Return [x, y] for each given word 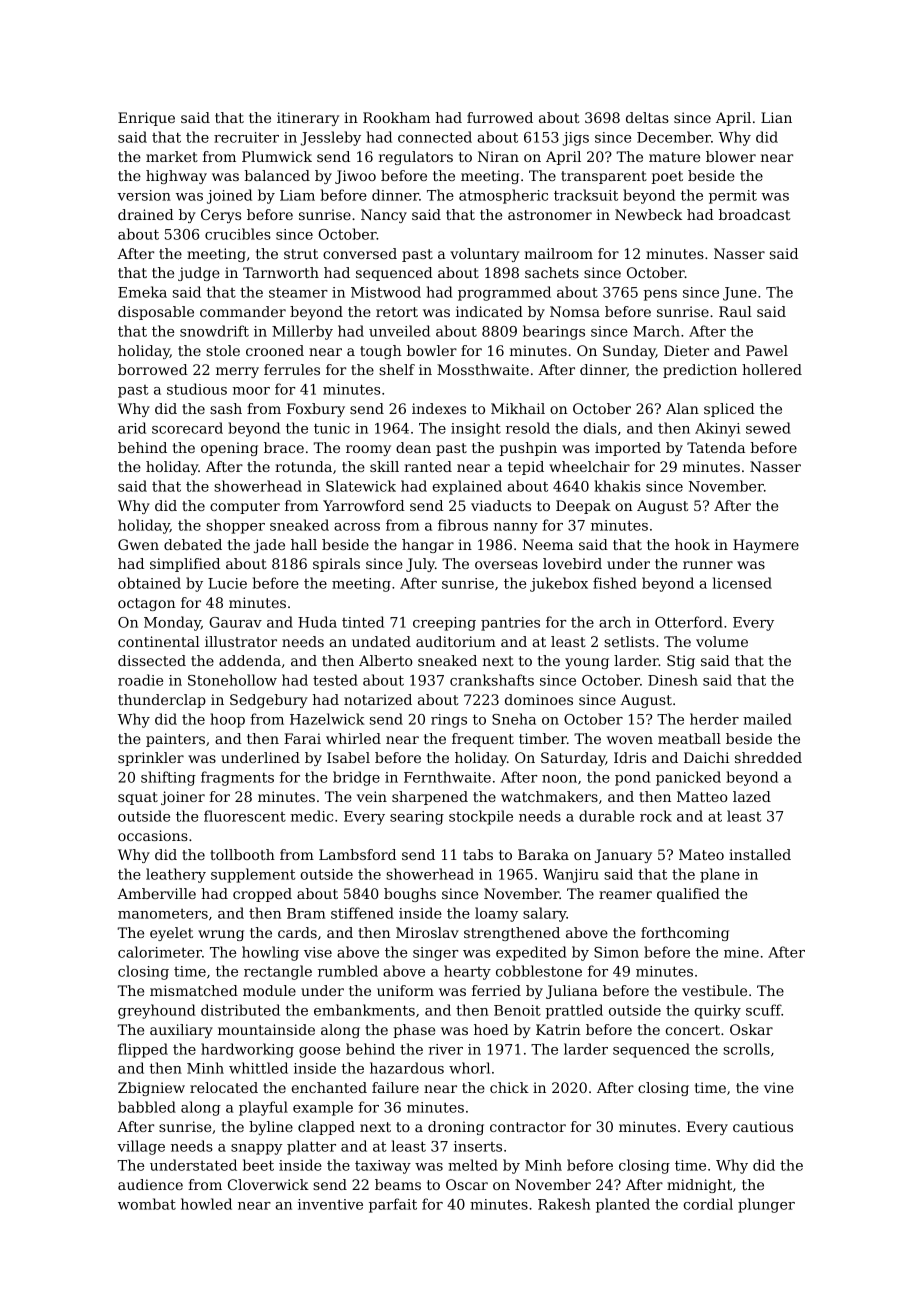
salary [545, 914]
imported [628, 449]
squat [138, 798]
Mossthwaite [483, 369]
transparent [604, 177]
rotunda [303, 466]
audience [150, 1184]
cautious [763, 1126]
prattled [574, 1011]
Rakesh [564, 1204]
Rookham [396, 117]
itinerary [308, 119]
